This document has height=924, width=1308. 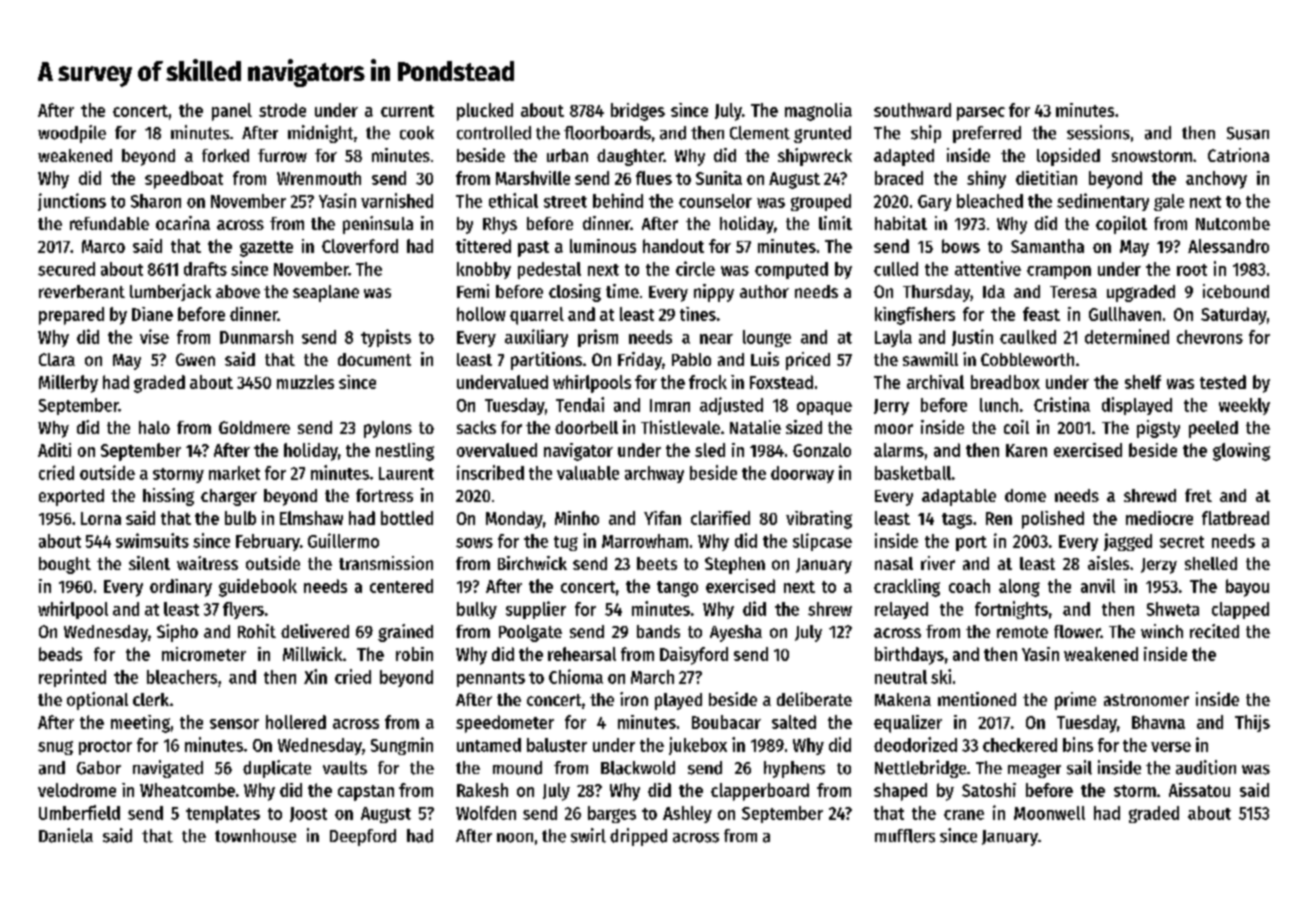 I want to click on Gwen, so click(x=195, y=359).
